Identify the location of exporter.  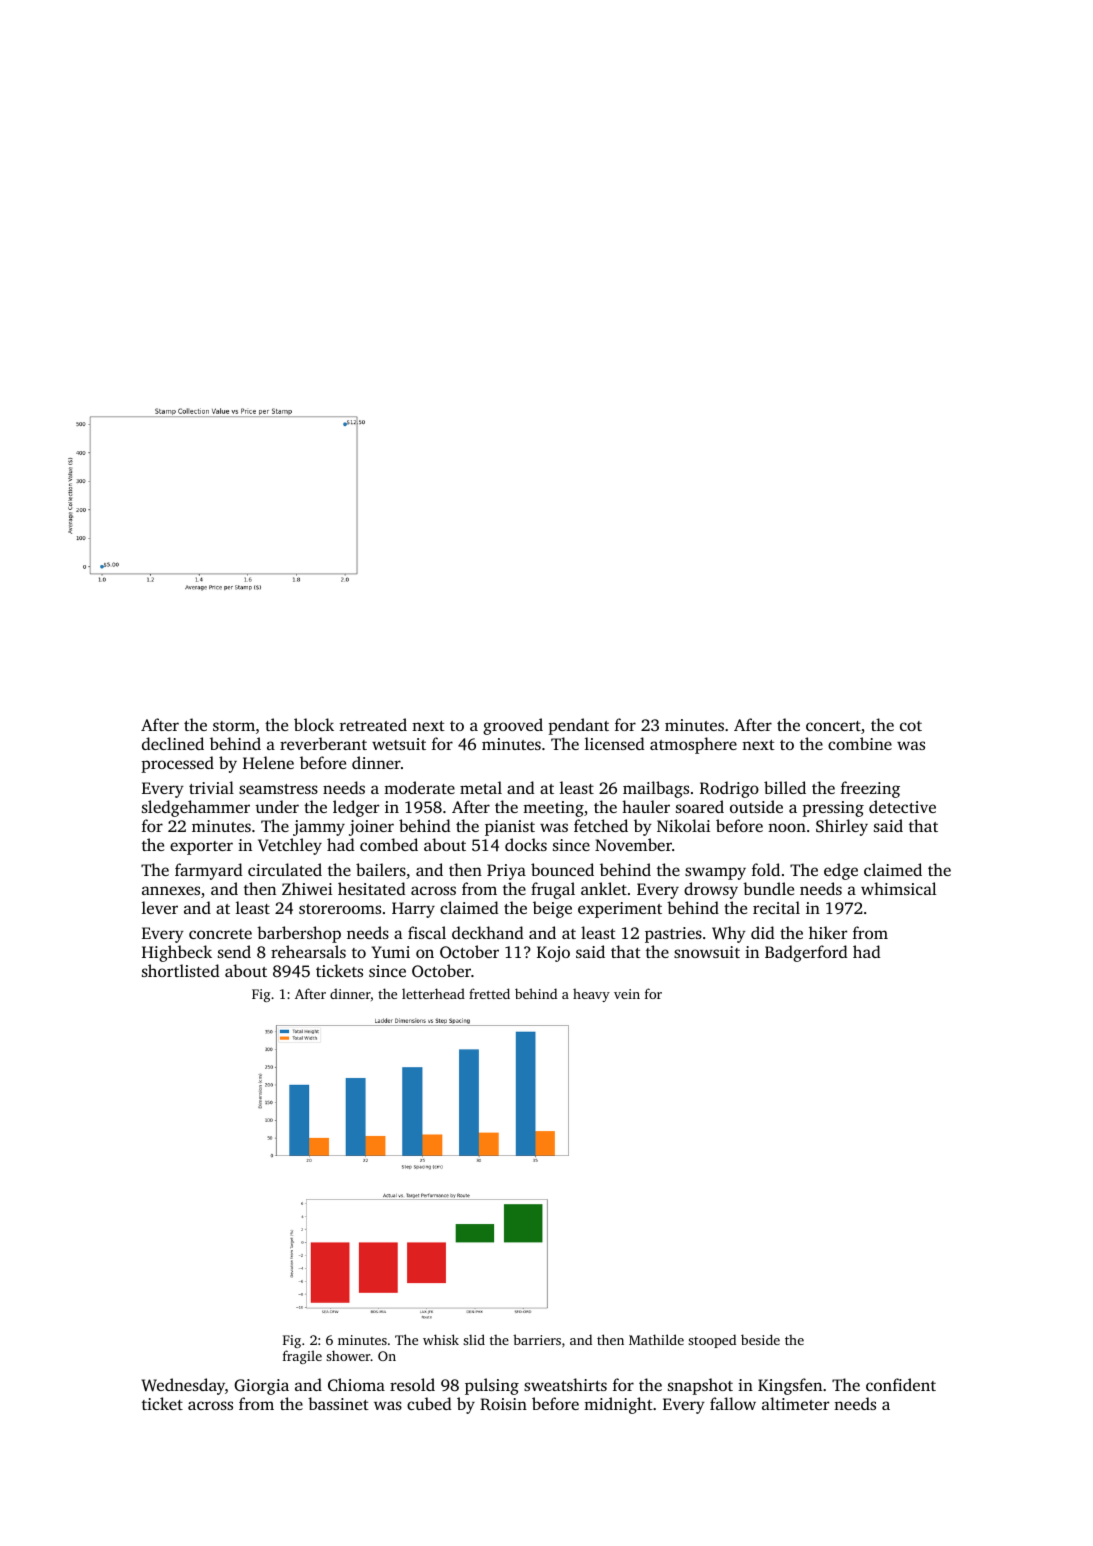
(201, 848).
